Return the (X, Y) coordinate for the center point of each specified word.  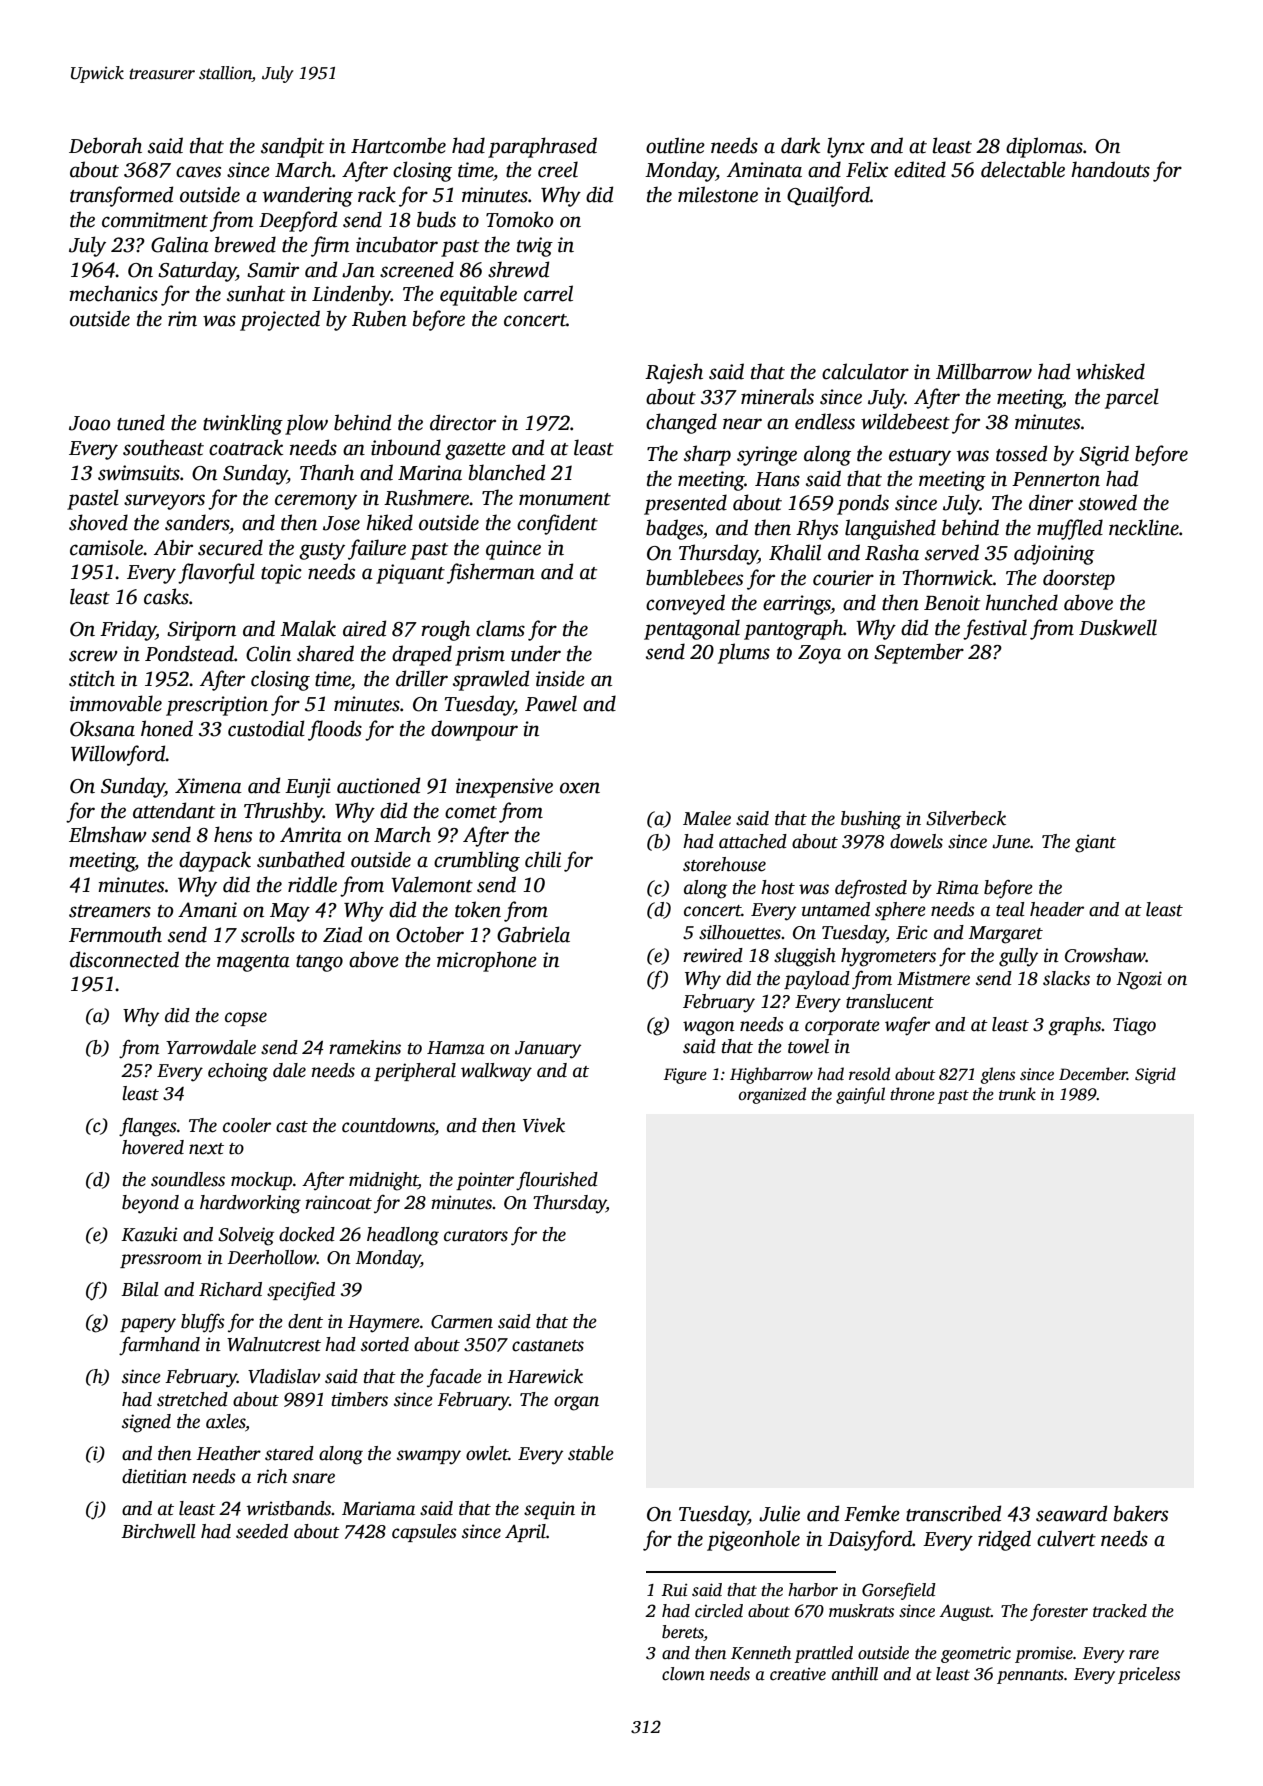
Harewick (545, 1376)
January (548, 1050)
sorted (385, 1344)
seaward (1071, 1513)
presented (685, 504)
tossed (1021, 453)
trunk (1017, 1094)
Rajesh (674, 373)
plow (306, 424)
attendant (174, 810)
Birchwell (158, 1531)
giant (1095, 843)
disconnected (124, 959)
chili (543, 859)
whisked (1110, 371)
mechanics (113, 293)
